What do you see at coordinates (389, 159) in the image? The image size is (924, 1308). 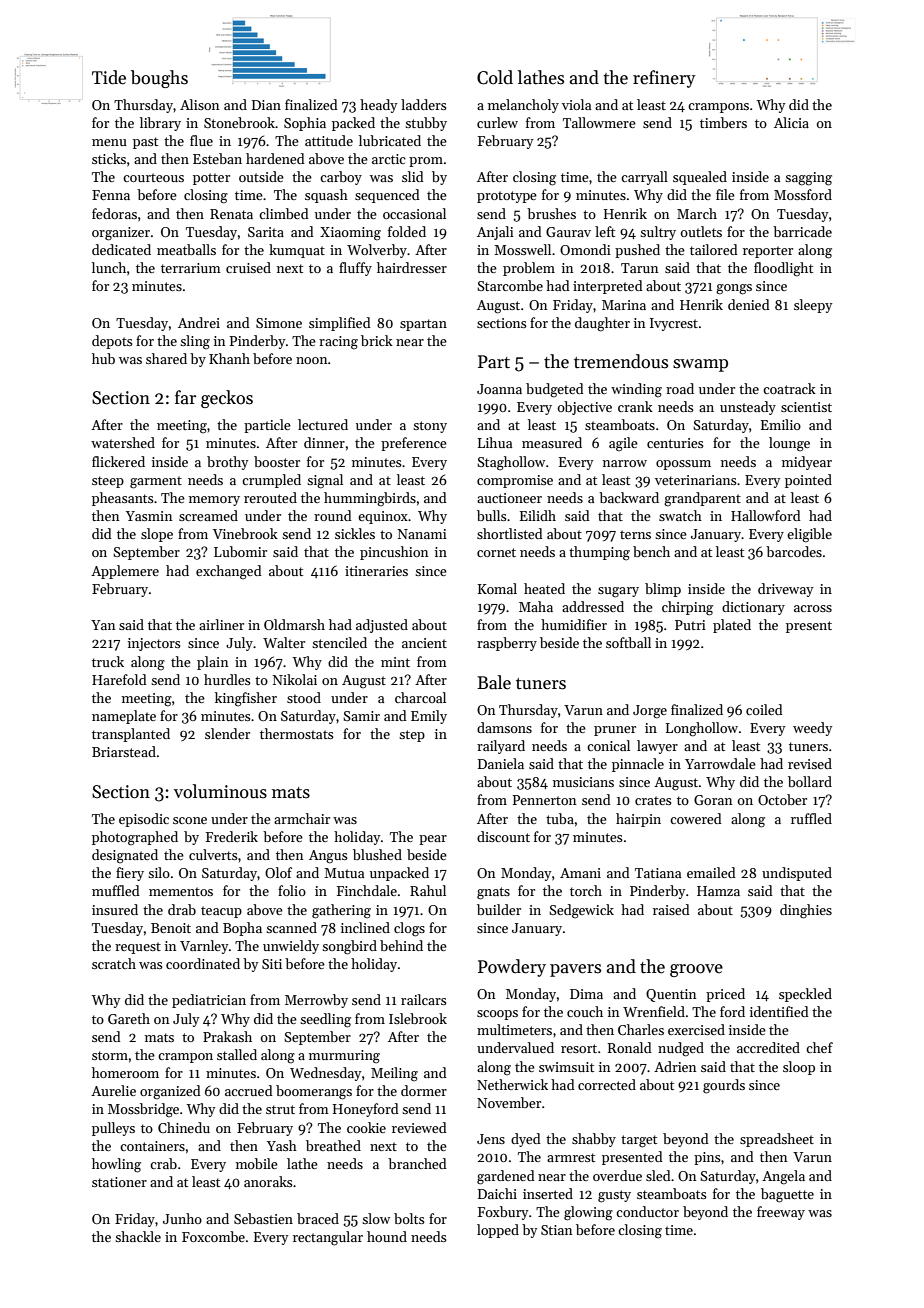 I see `arctic` at bounding box center [389, 159].
